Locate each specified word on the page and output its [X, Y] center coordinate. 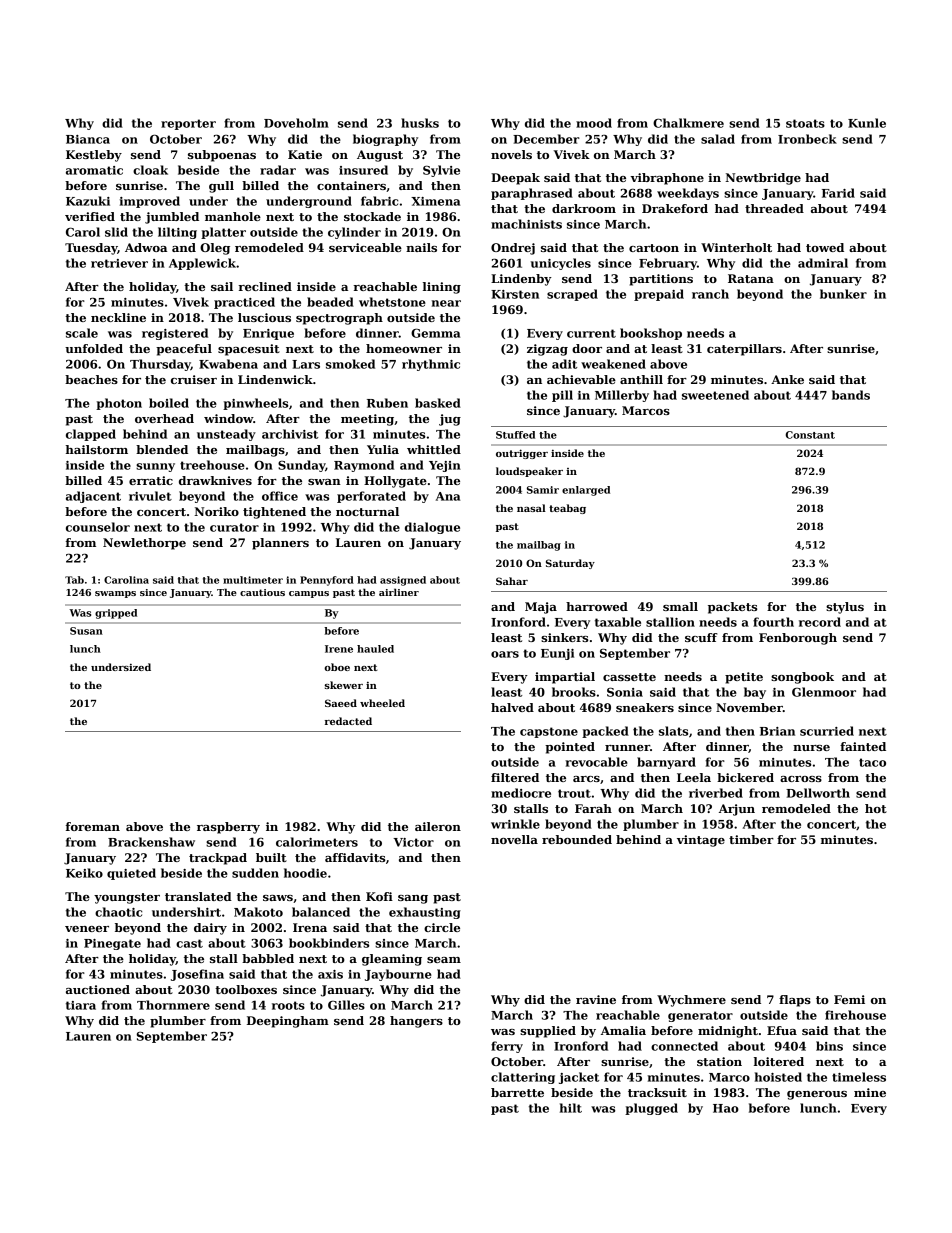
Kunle [867, 123]
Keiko [84, 873]
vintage [701, 841]
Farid [838, 193]
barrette [517, 1092]
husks [420, 123]
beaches [91, 379]
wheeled [382, 703]
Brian [777, 731]
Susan [86, 631]
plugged [651, 1109]
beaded [330, 302]
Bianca [88, 139]
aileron [438, 826]
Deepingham [288, 1022]
